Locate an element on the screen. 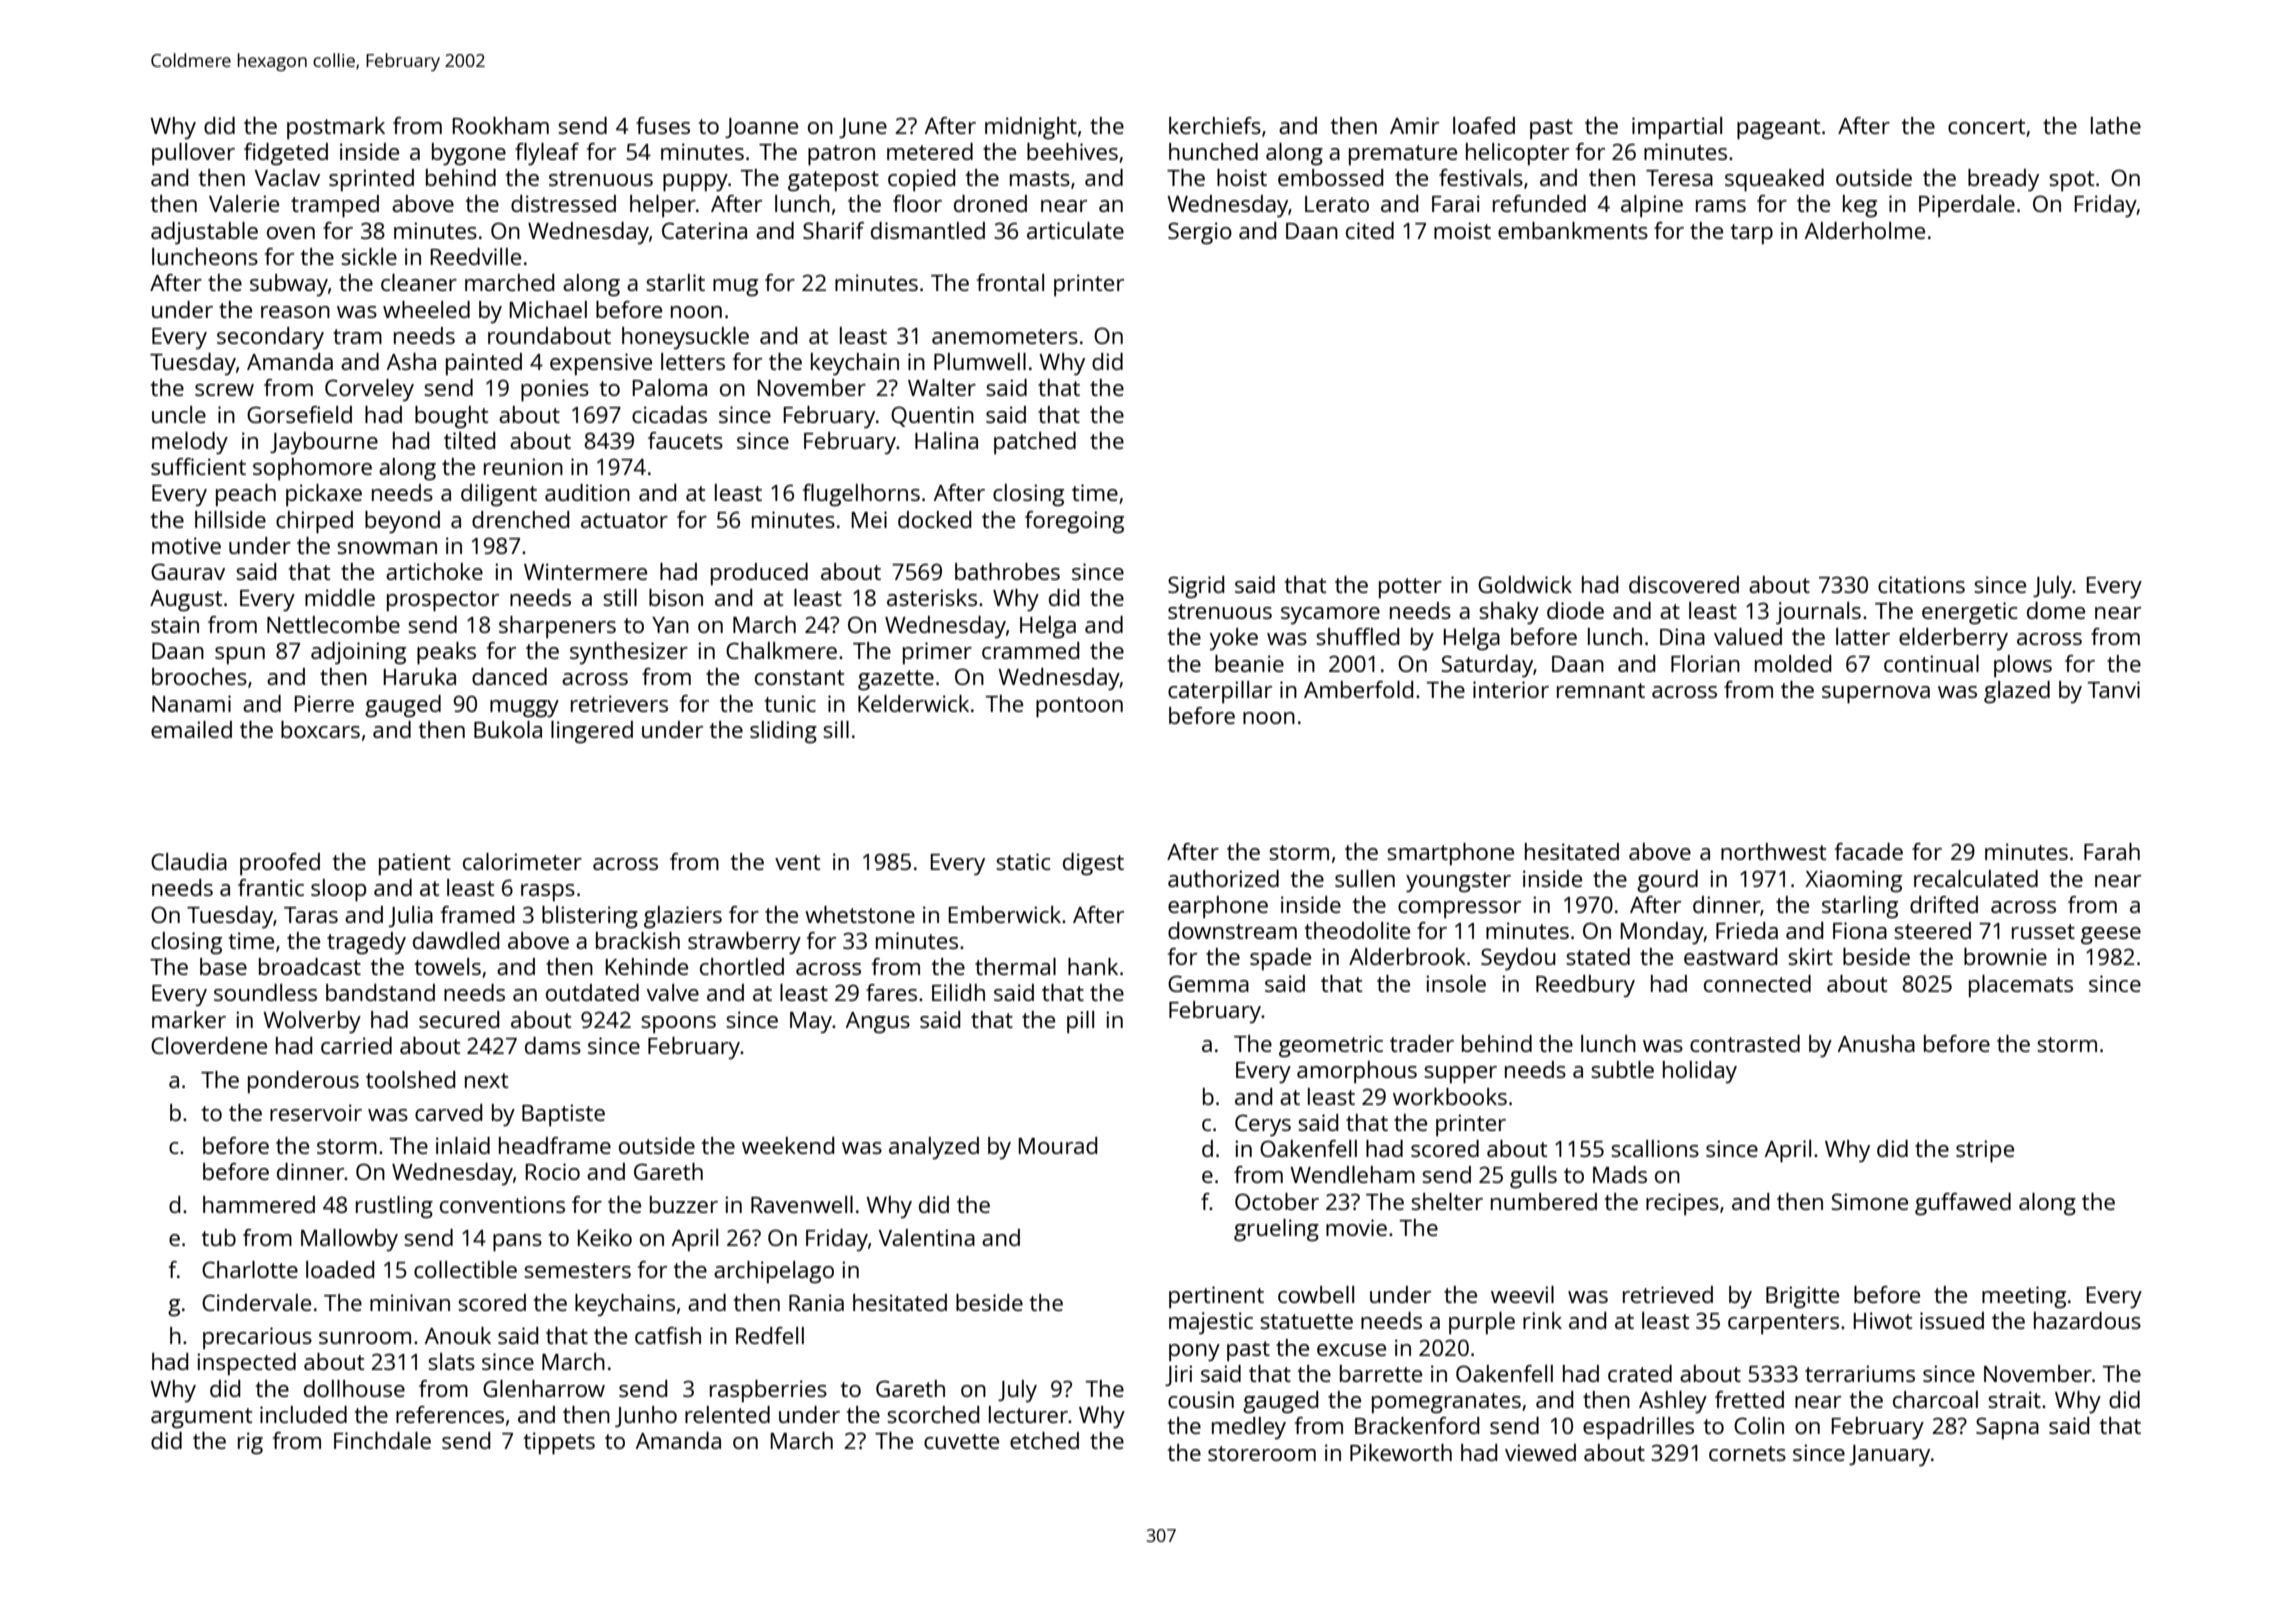 Image resolution: width=2292 pixels, height=1620 pixels. argument is located at coordinates (201, 1418).
